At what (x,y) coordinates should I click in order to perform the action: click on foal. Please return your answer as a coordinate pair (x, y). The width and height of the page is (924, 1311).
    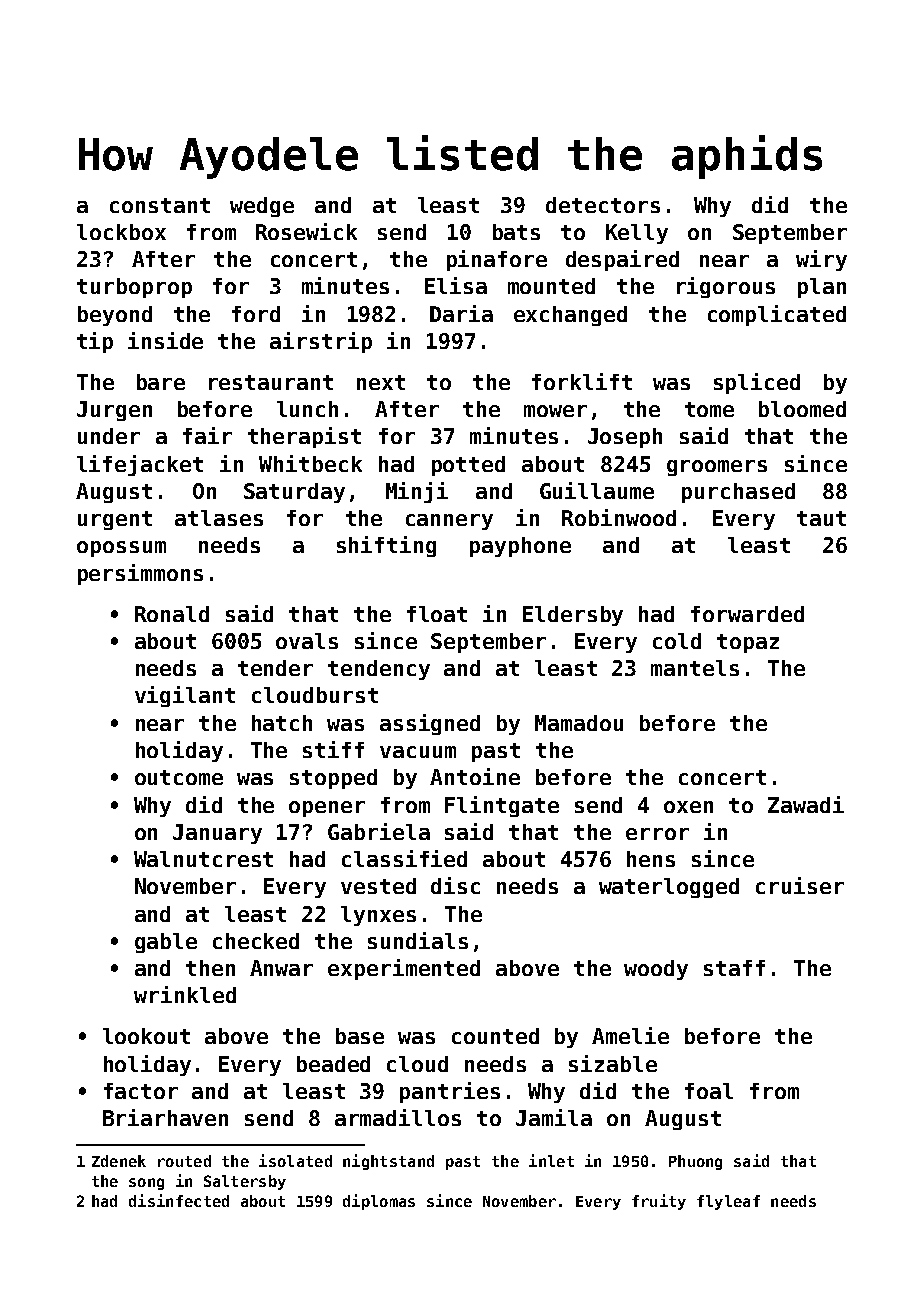
    Looking at the image, I should click on (709, 1091).
